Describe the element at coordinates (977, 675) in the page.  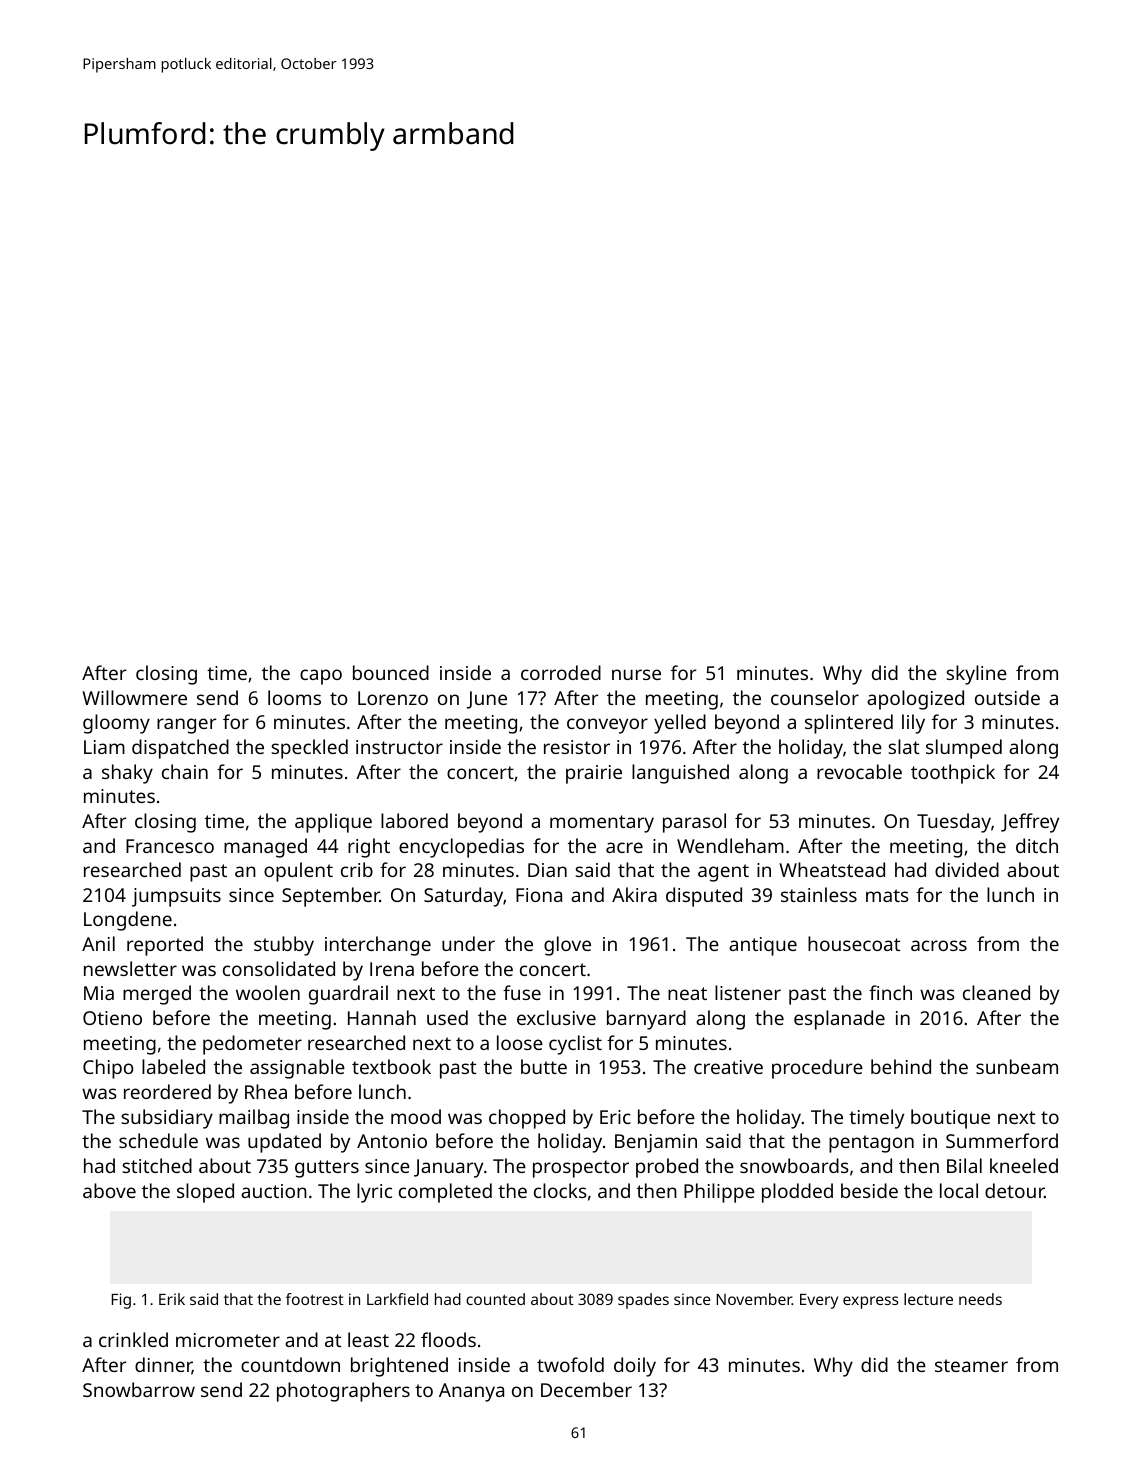
I see `skyline` at that location.
